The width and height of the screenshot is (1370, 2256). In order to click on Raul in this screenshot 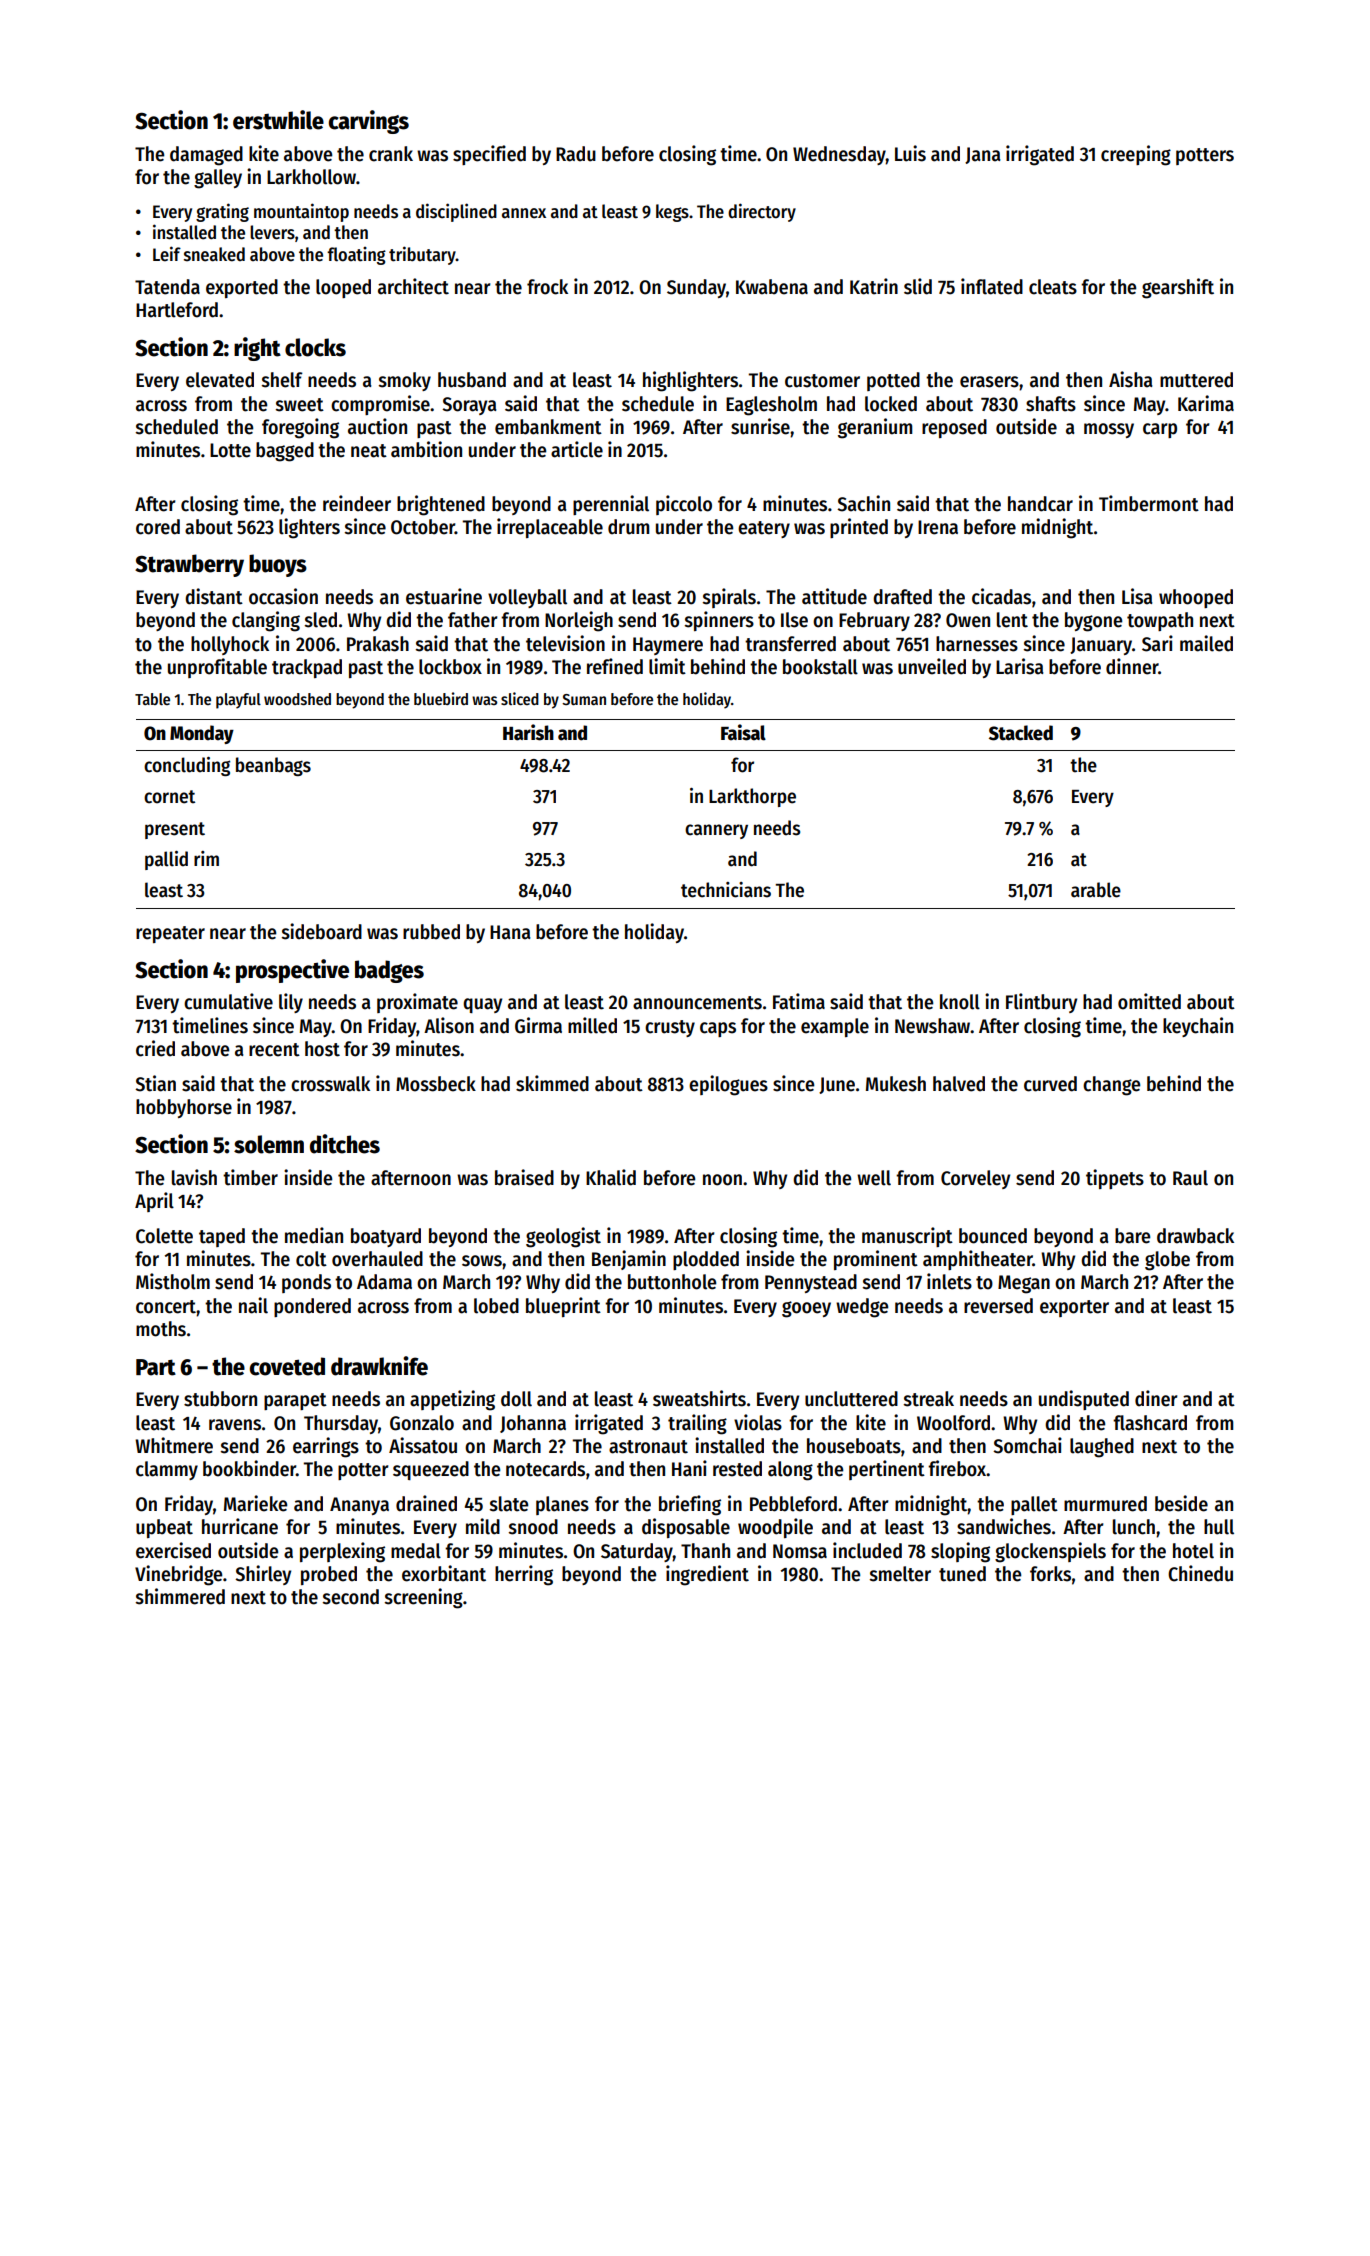, I will do `click(1190, 1178)`.
